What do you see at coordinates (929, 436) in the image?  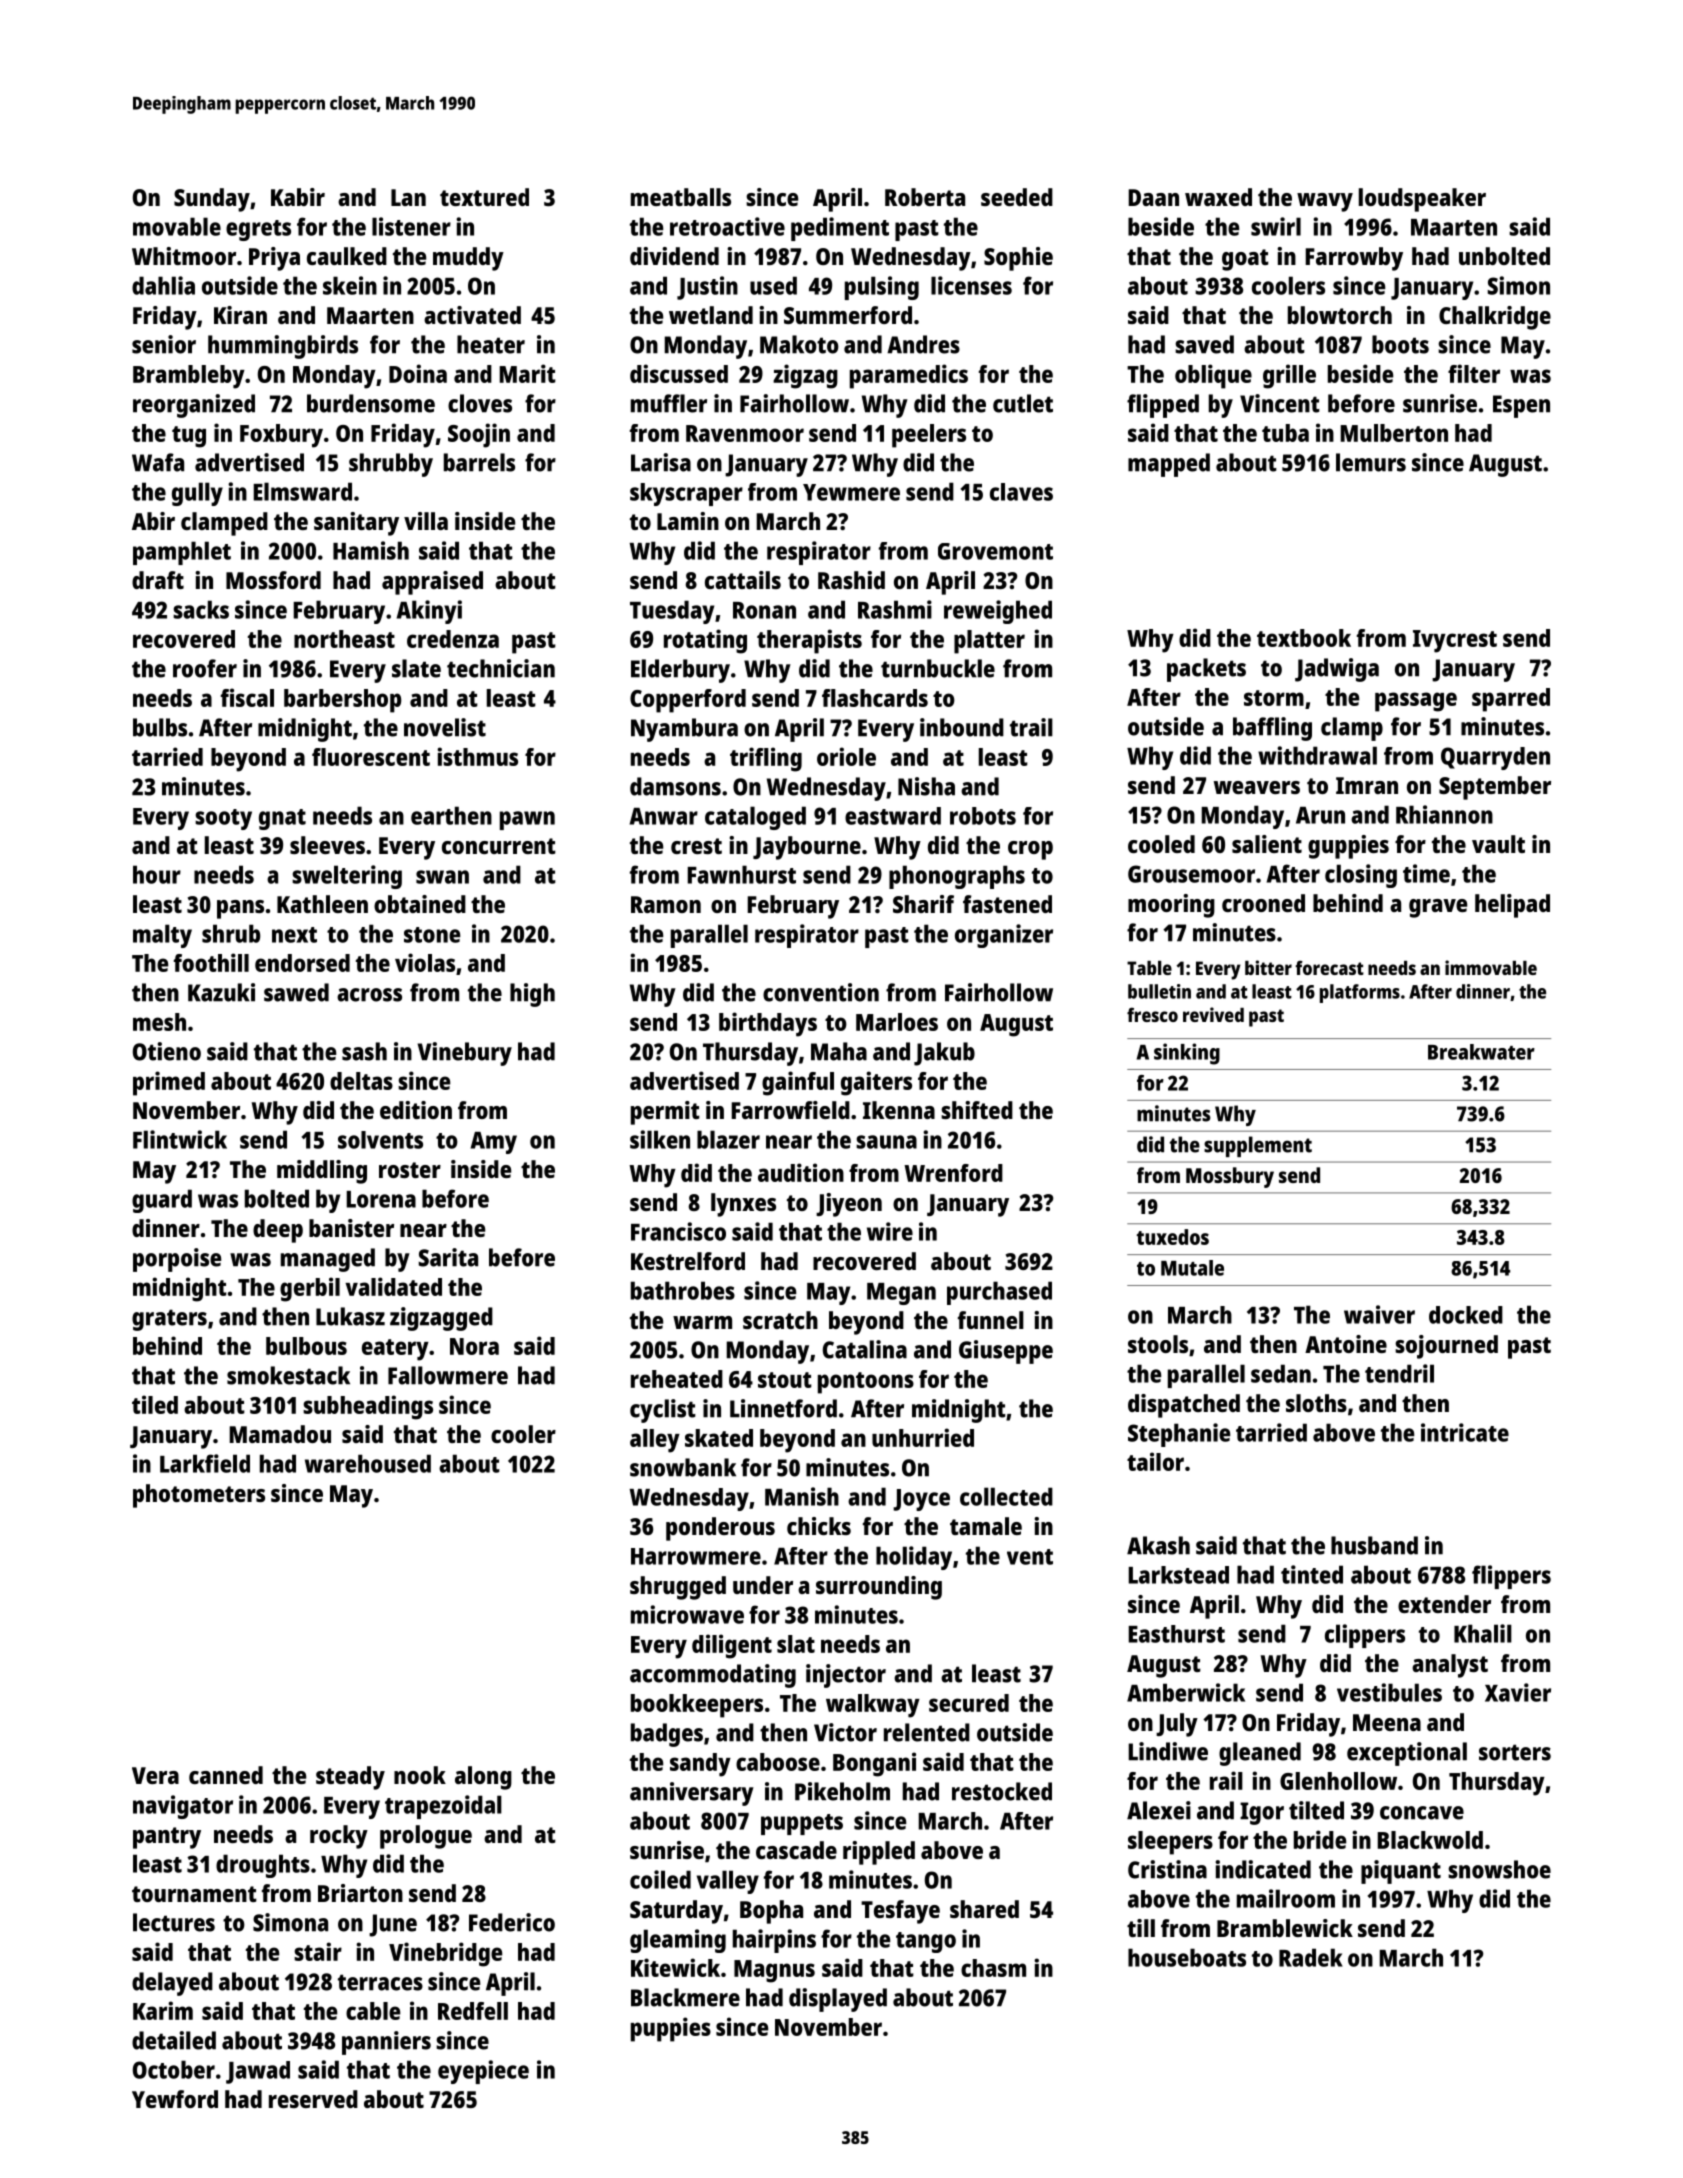 I see `peelers` at bounding box center [929, 436].
